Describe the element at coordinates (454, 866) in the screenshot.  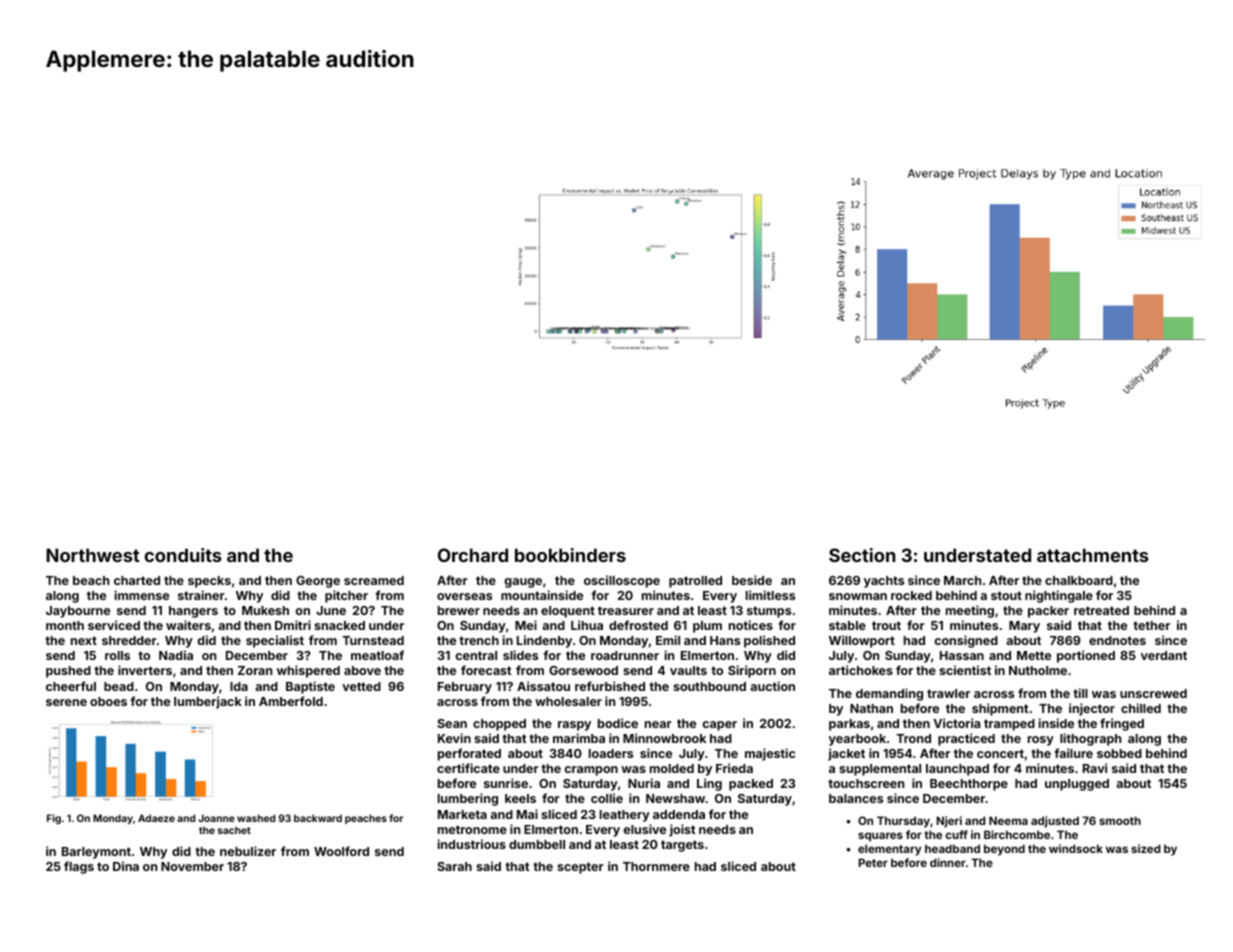
I see `Sarah` at that location.
